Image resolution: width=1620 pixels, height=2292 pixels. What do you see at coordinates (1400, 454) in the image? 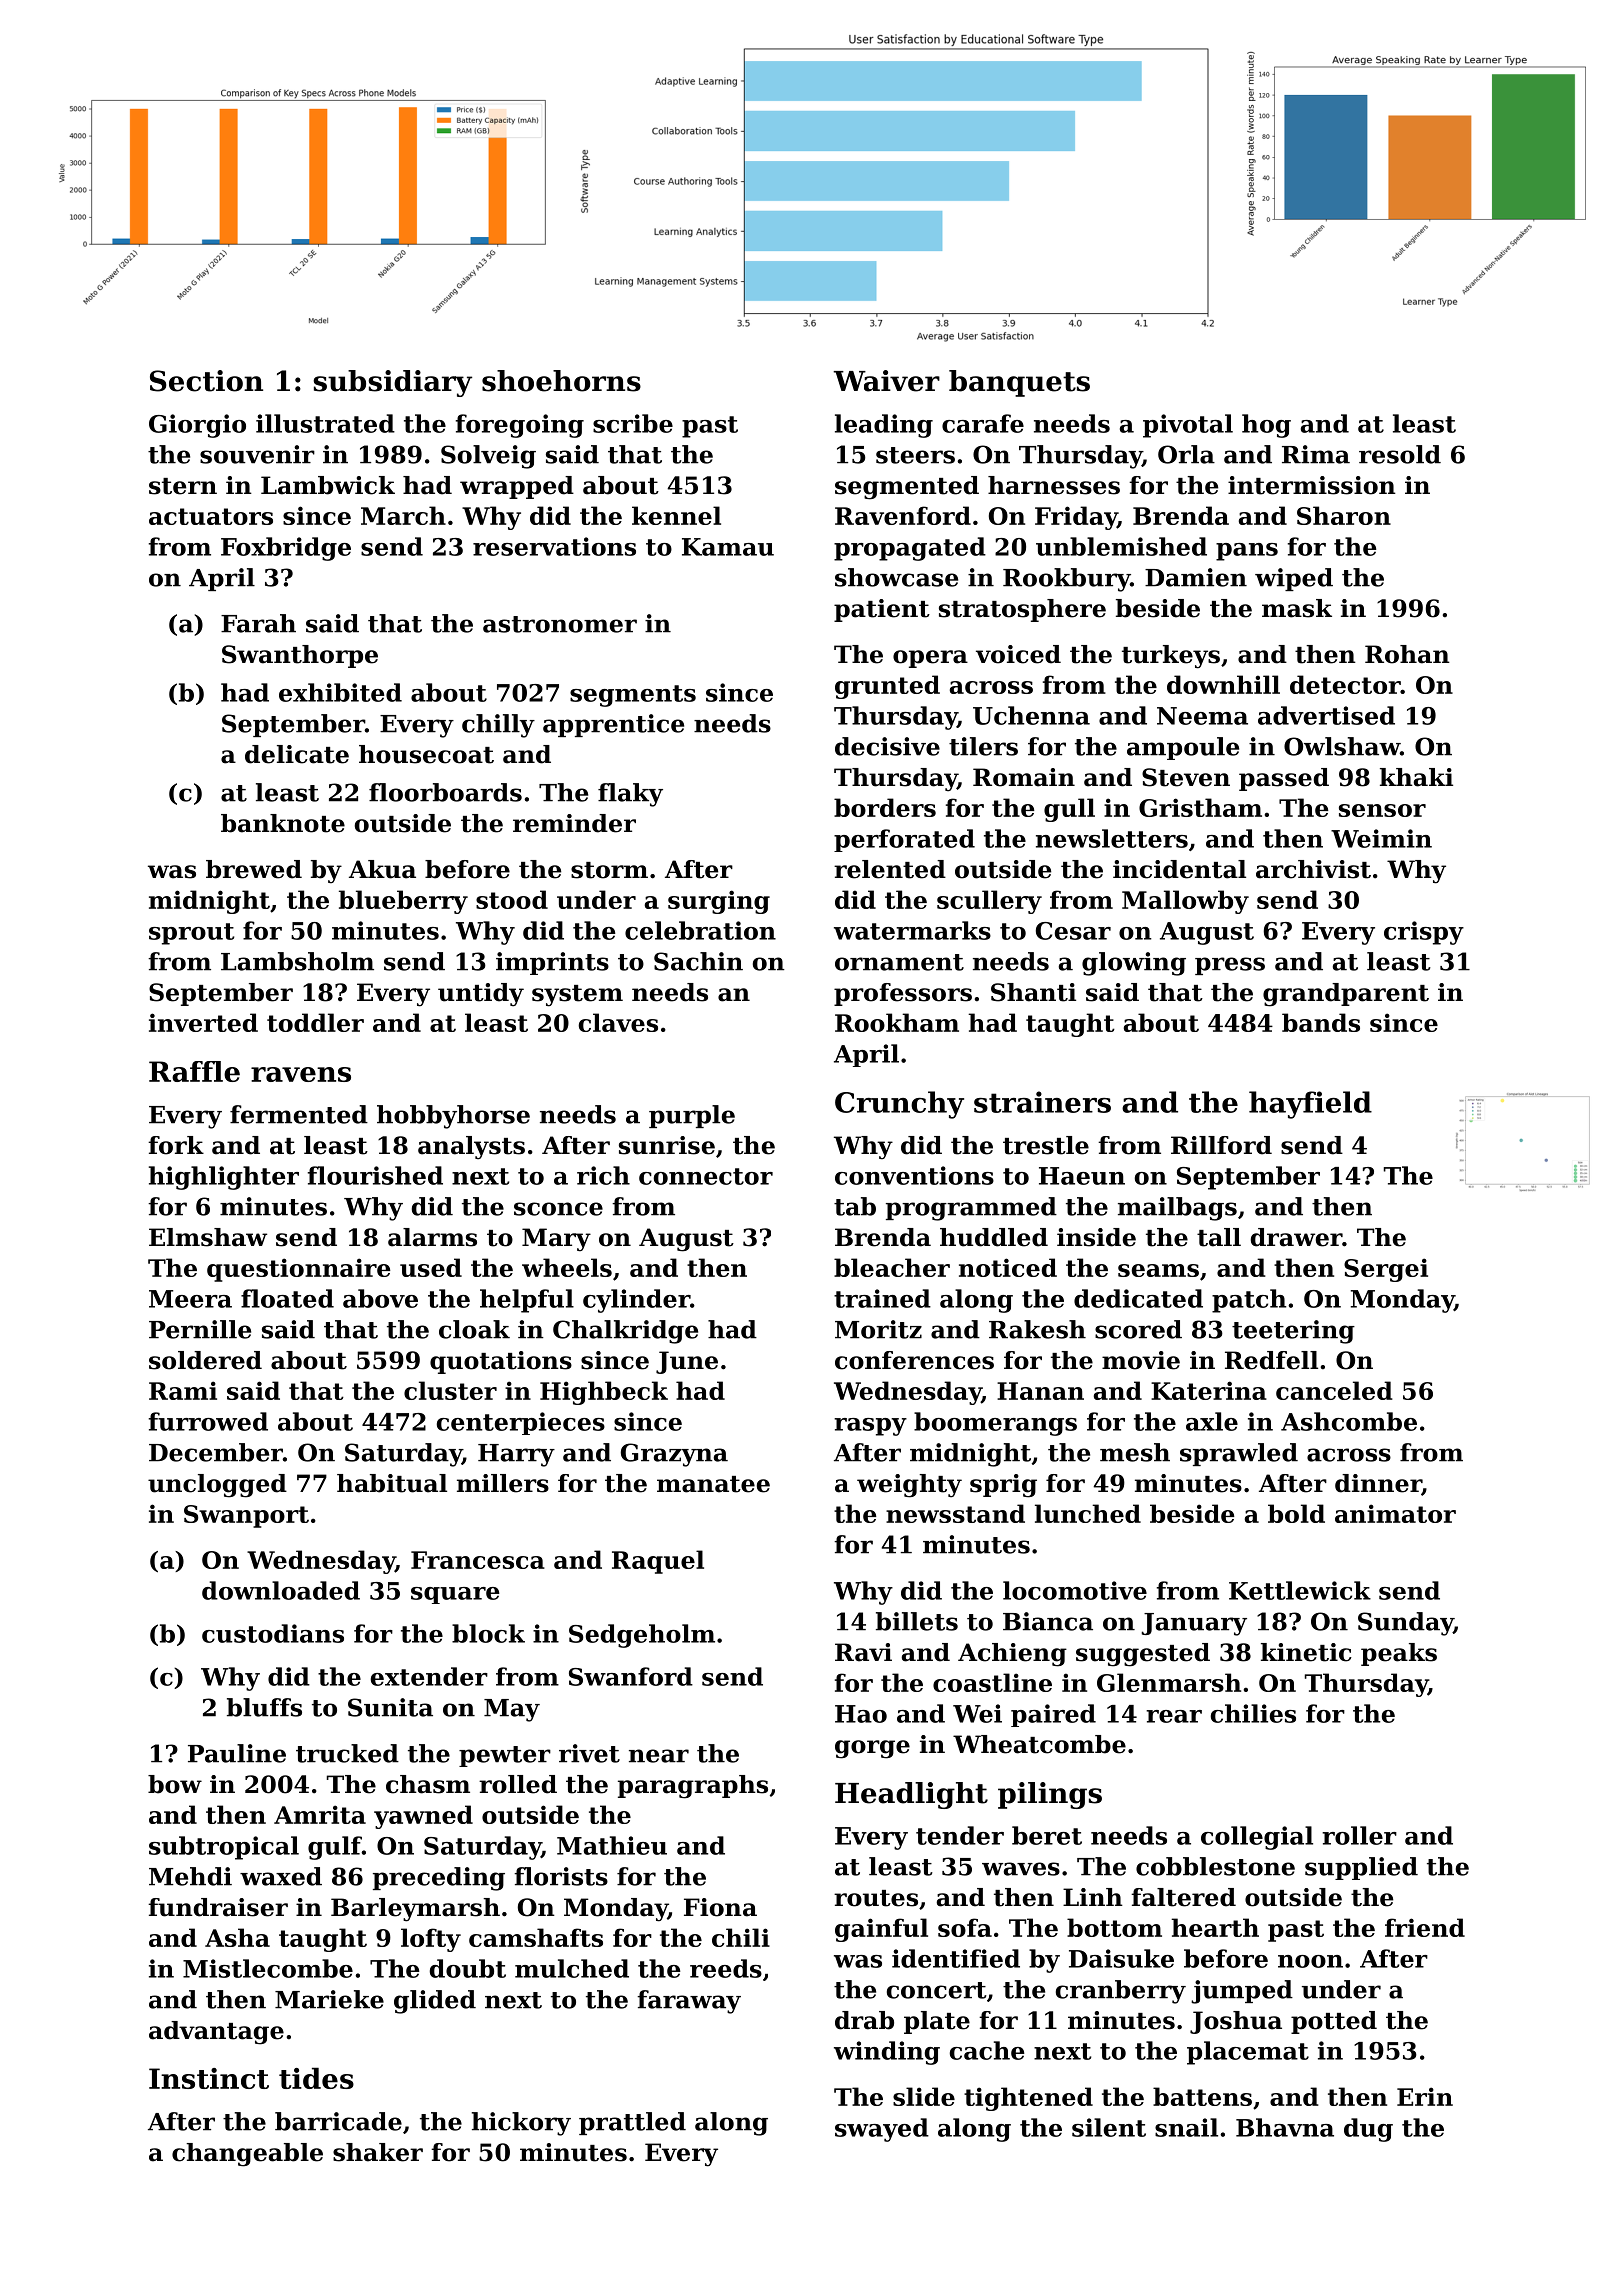
I see `resold` at bounding box center [1400, 454].
